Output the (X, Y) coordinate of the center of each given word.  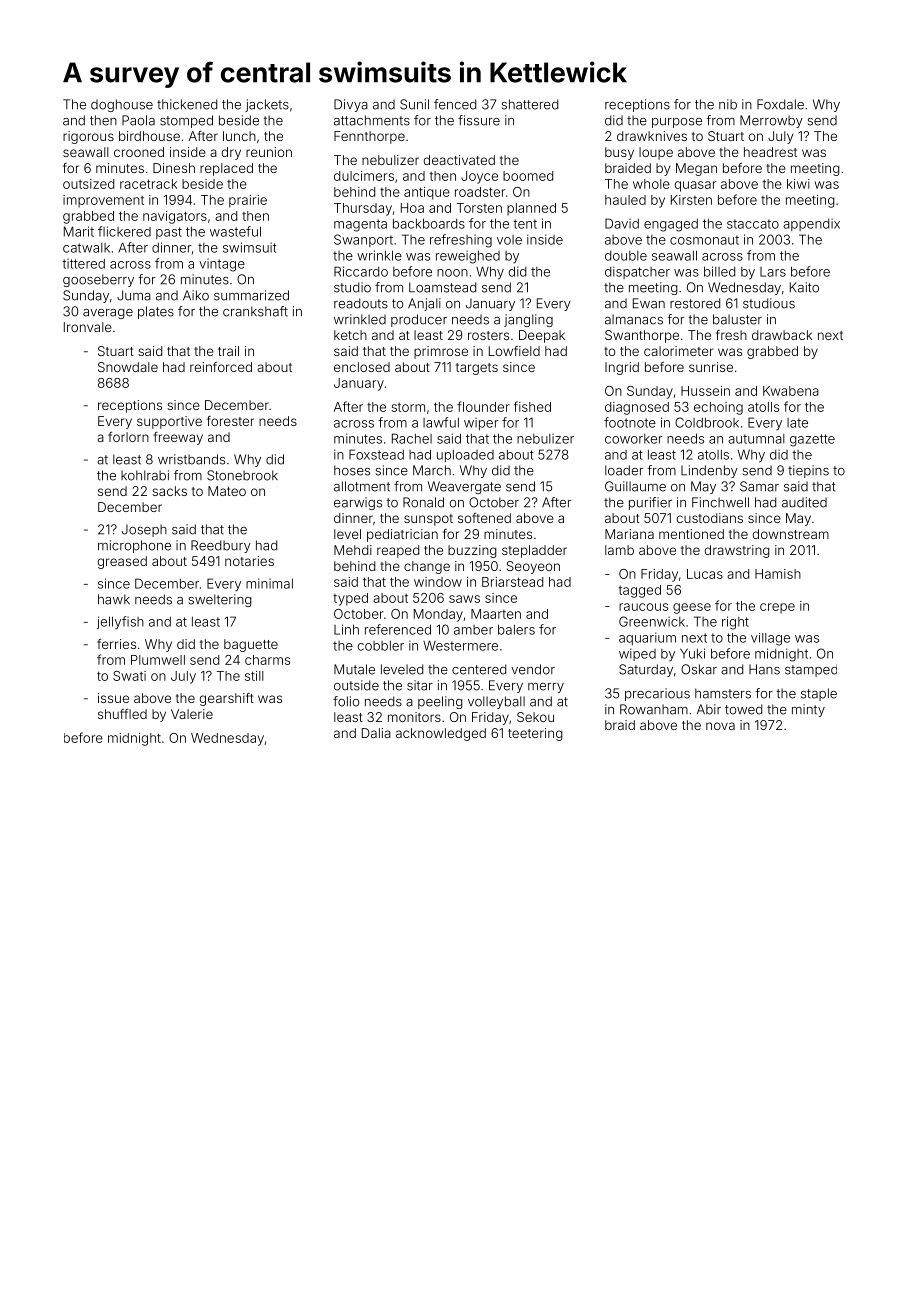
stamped (811, 671)
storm (408, 407)
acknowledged (441, 734)
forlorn (128, 437)
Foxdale (780, 104)
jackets (267, 105)
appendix (811, 224)
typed (350, 599)
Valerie (192, 714)
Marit (79, 231)
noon (452, 273)
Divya (351, 105)
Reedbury (221, 546)
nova (720, 726)
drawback (782, 335)
